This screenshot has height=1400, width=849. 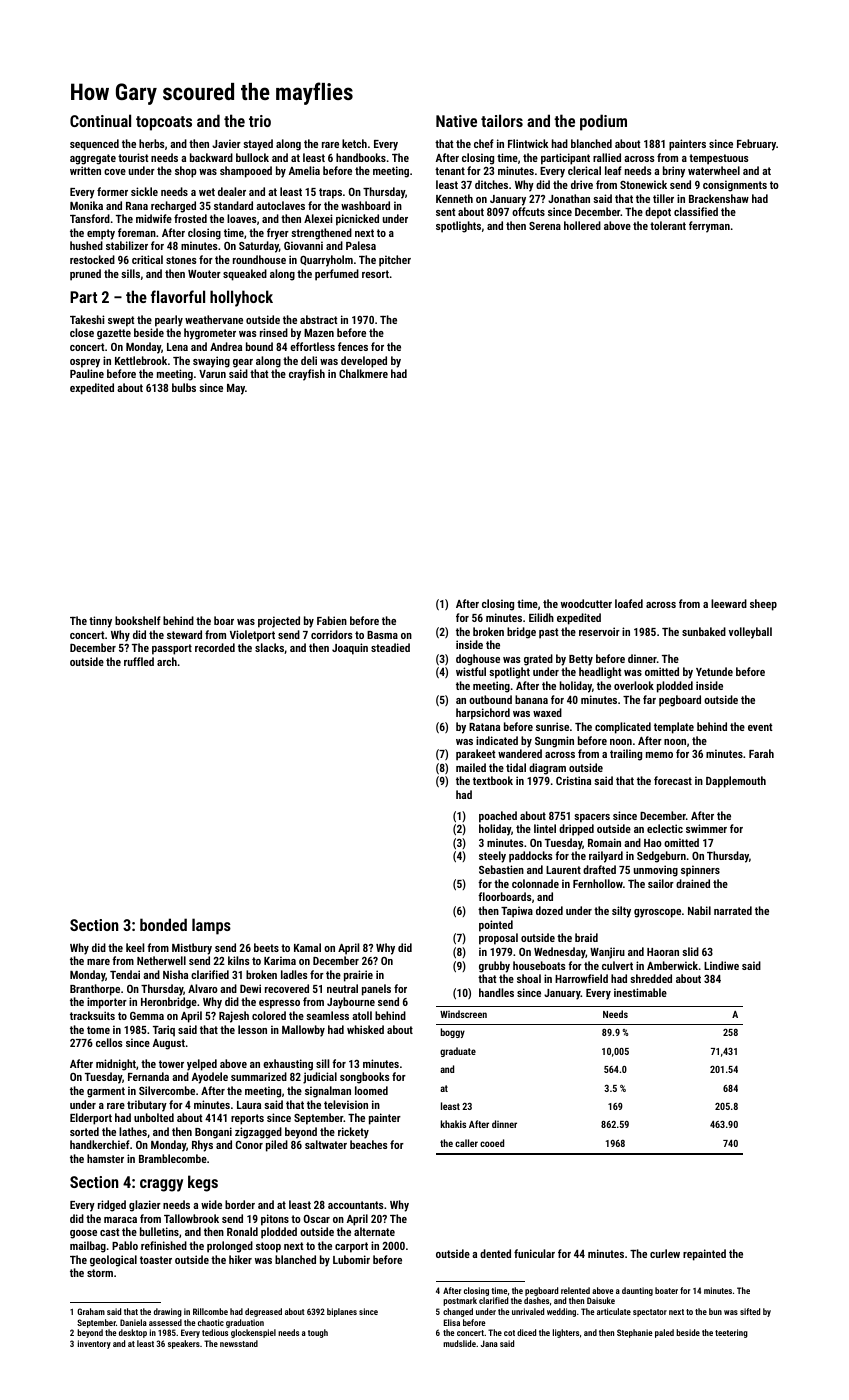 I want to click on Native, so click(x=456, y=121).
